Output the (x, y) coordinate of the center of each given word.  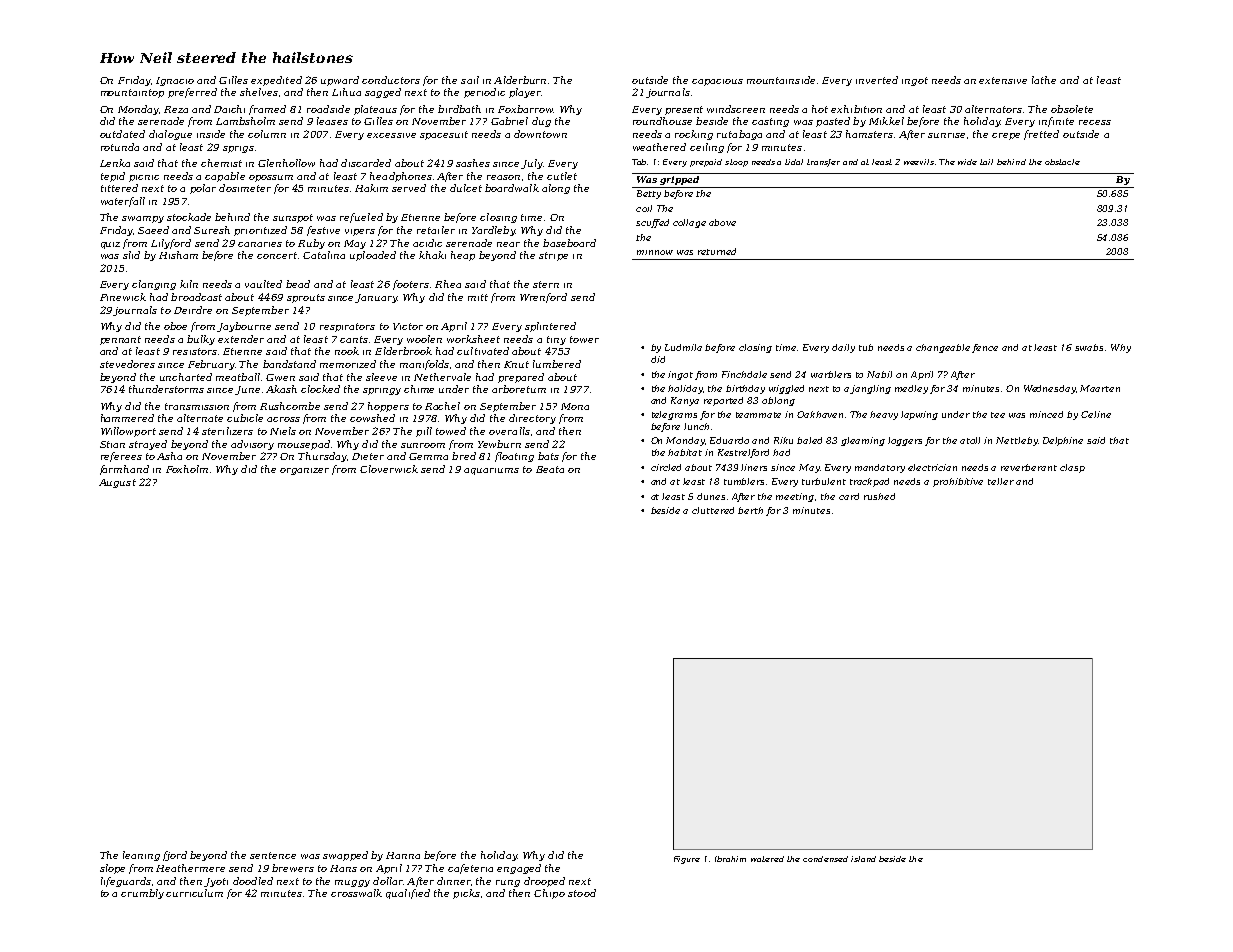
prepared (521, 378)
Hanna (403, 855)
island (863, 859)
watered (767, 859)
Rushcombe (290, 406)
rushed (879, 496)
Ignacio (175, 81)
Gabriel (509, 121)
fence (985, 348)
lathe (1044, 80)
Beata (550, 469)
